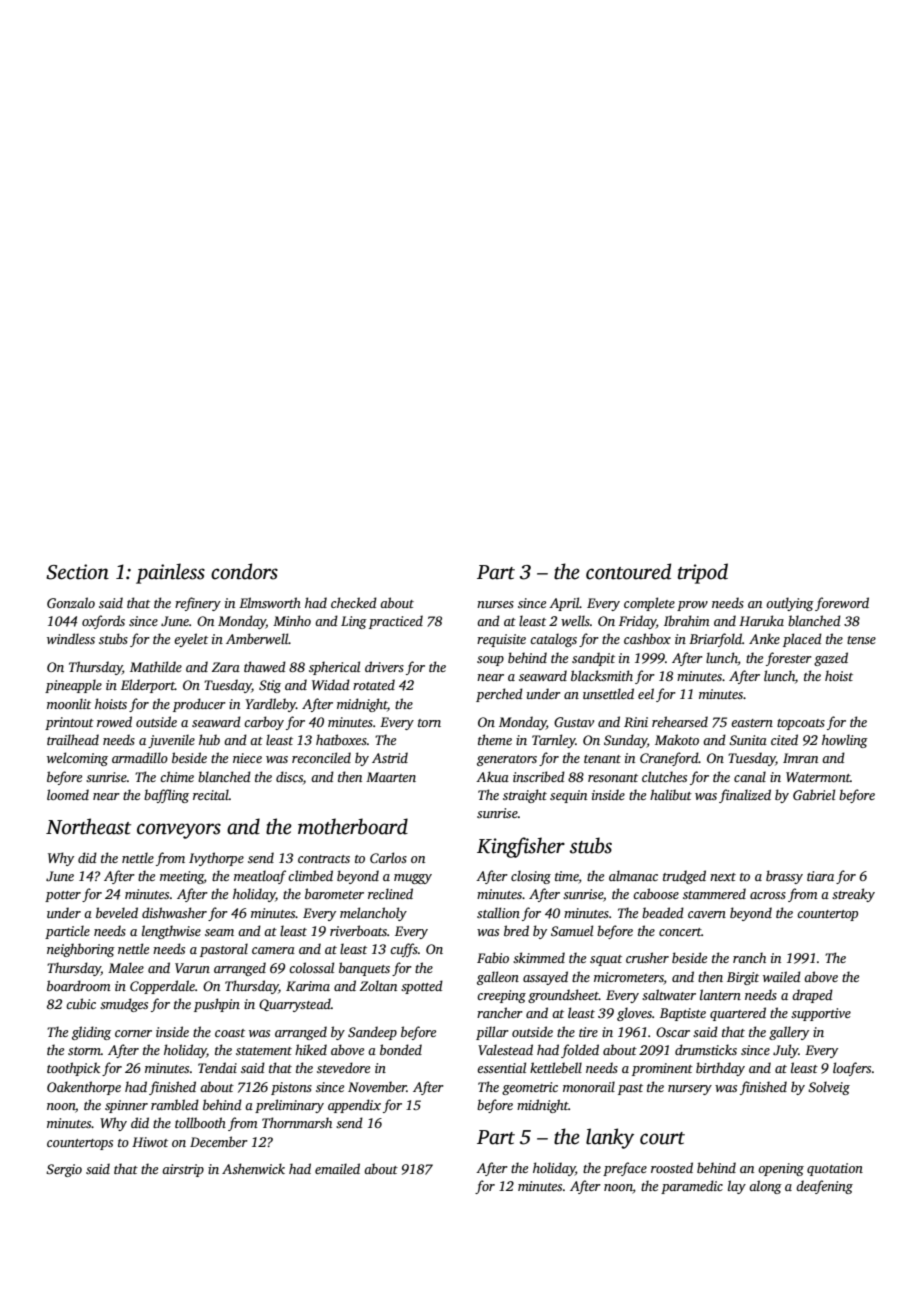 Image resolution: width=924 pixels, height=1308 pixels. I want to click on tripod, so click(703, 573).
